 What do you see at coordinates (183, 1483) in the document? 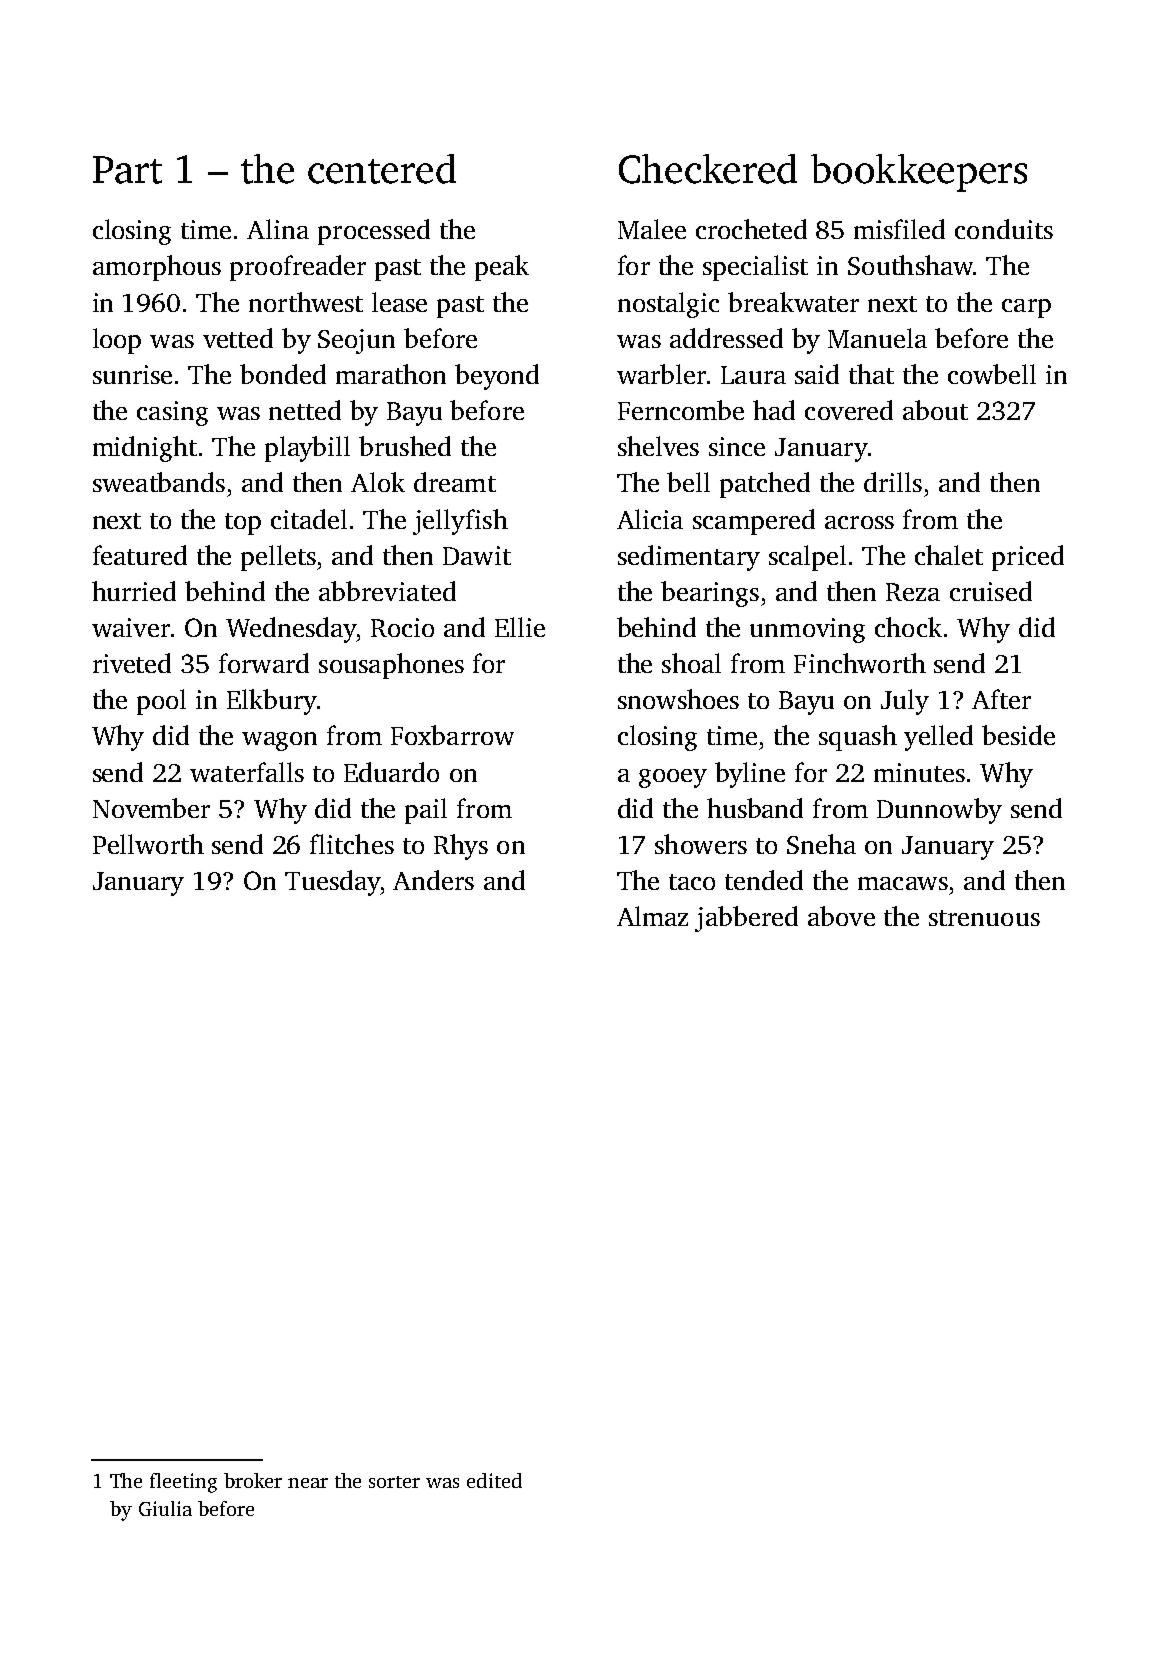
I see `fleeting` at bounding box center [183, 1483].
